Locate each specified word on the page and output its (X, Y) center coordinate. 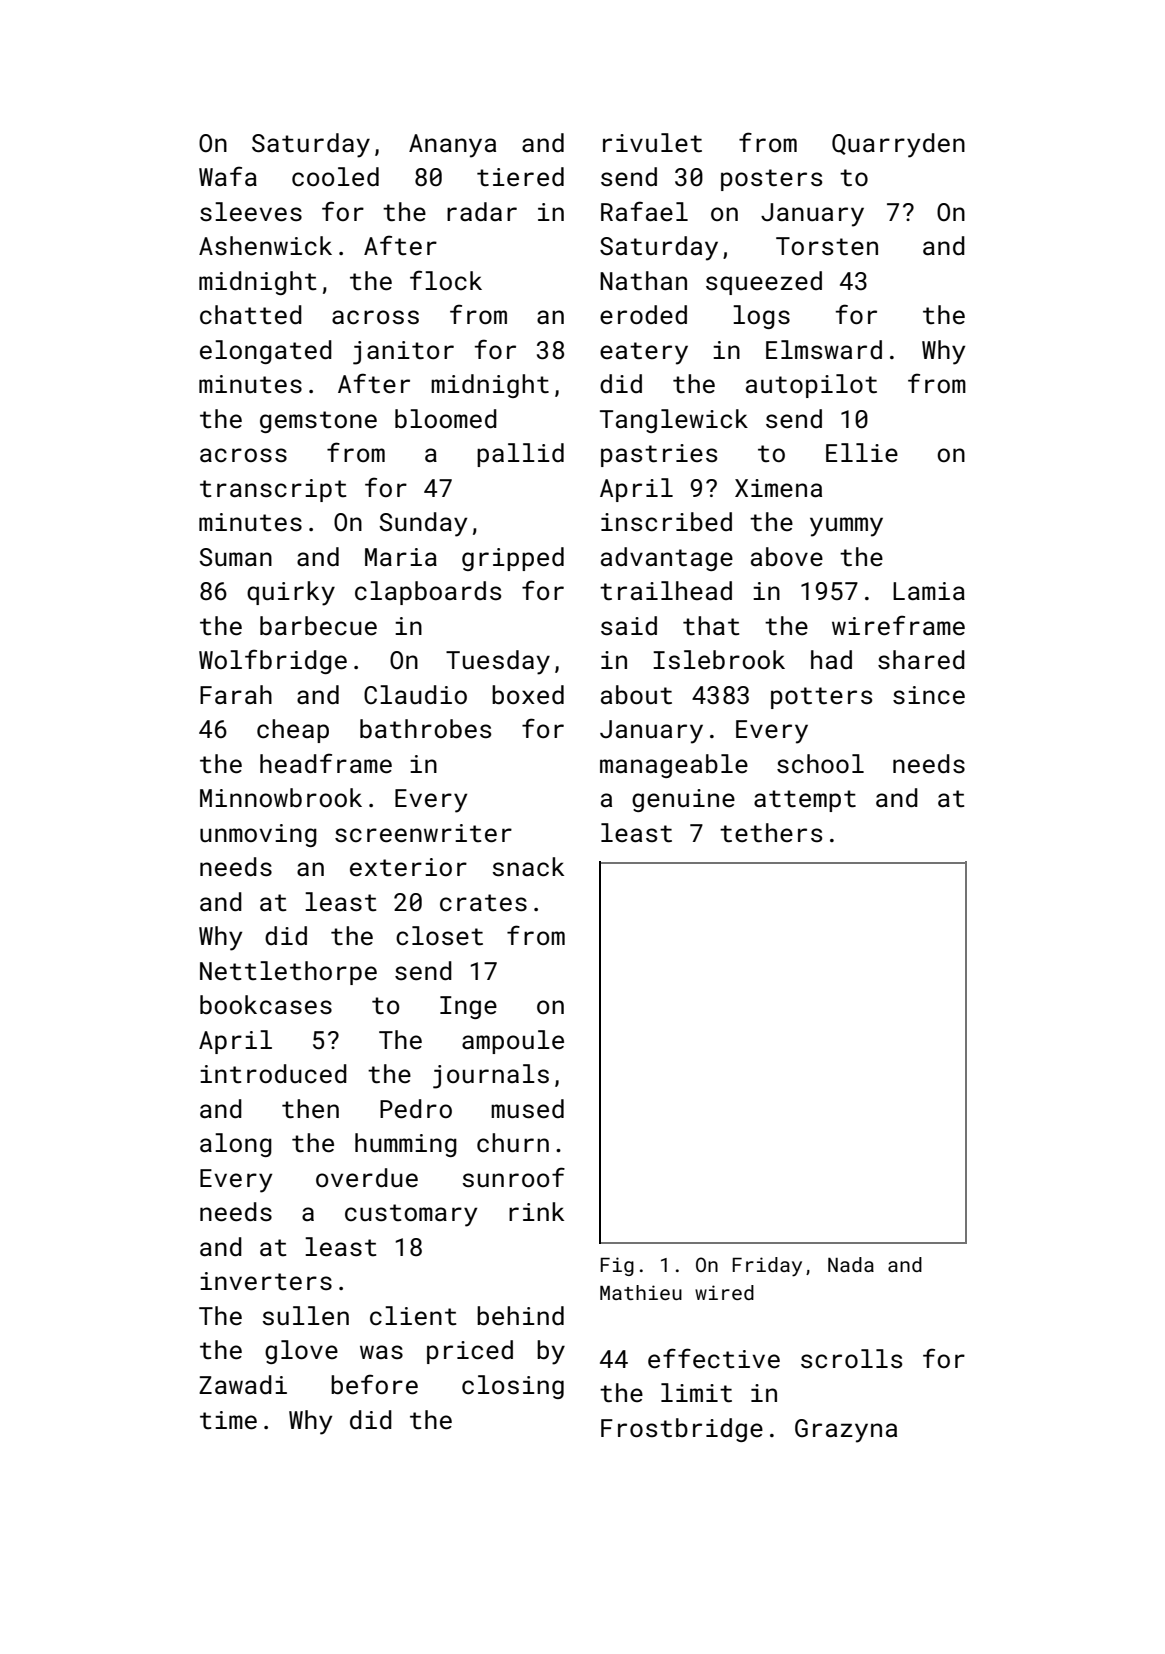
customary (411, 1215)
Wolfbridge (273, 661)
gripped (513, 559)
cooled (335, 177)
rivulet (652, 143)
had (831, 659)
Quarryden (898, 145)
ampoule (513, 1042)
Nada (851, 1264)
